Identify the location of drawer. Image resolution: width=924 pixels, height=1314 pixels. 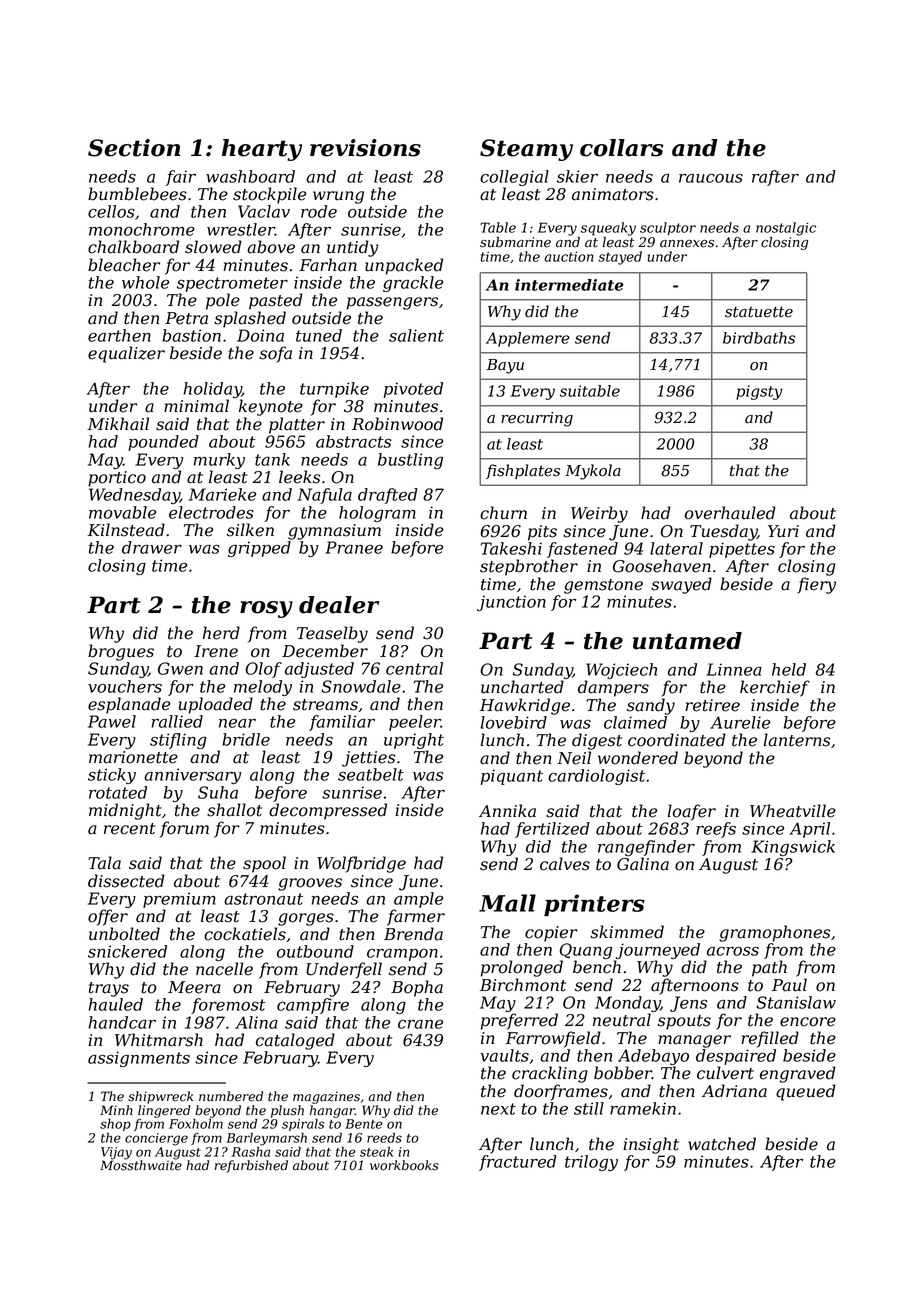
(152, 547).
